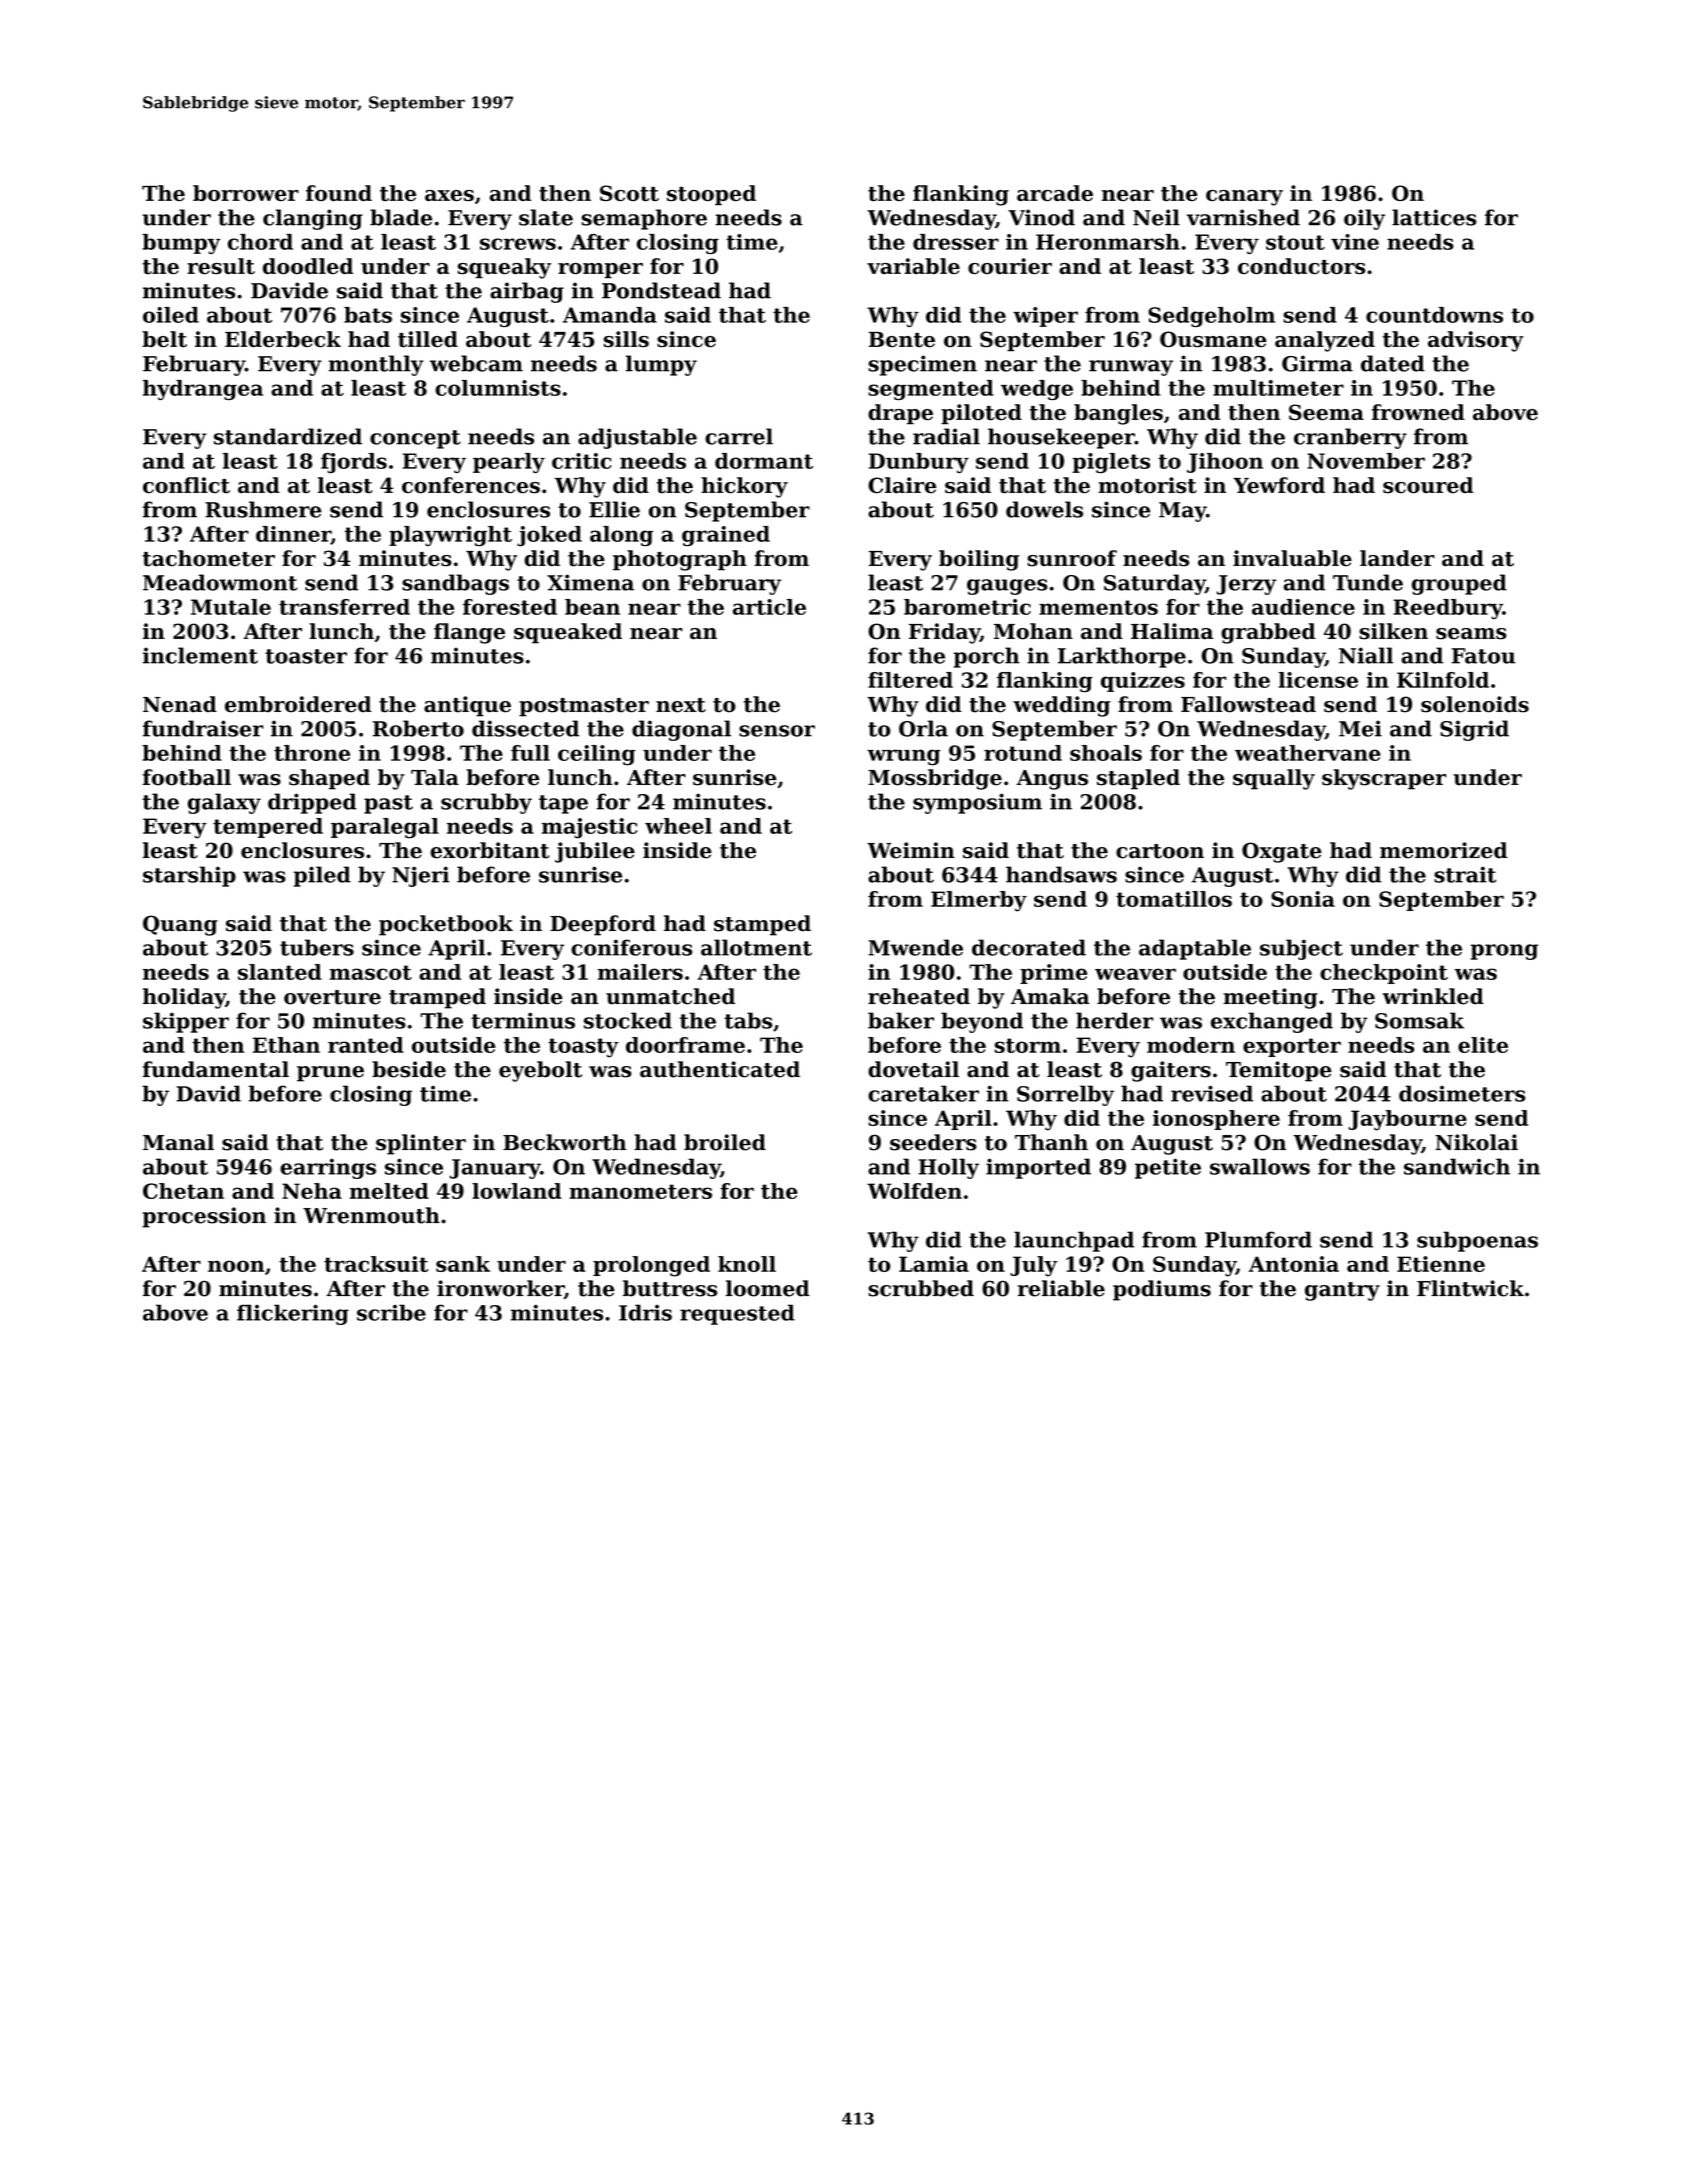 Image resolution: width=1683 pixels, height=2178 pixels. What do you see at coordinates (595, 852) in the image?
I see `jubilee` at bounding box center [595, 852].
